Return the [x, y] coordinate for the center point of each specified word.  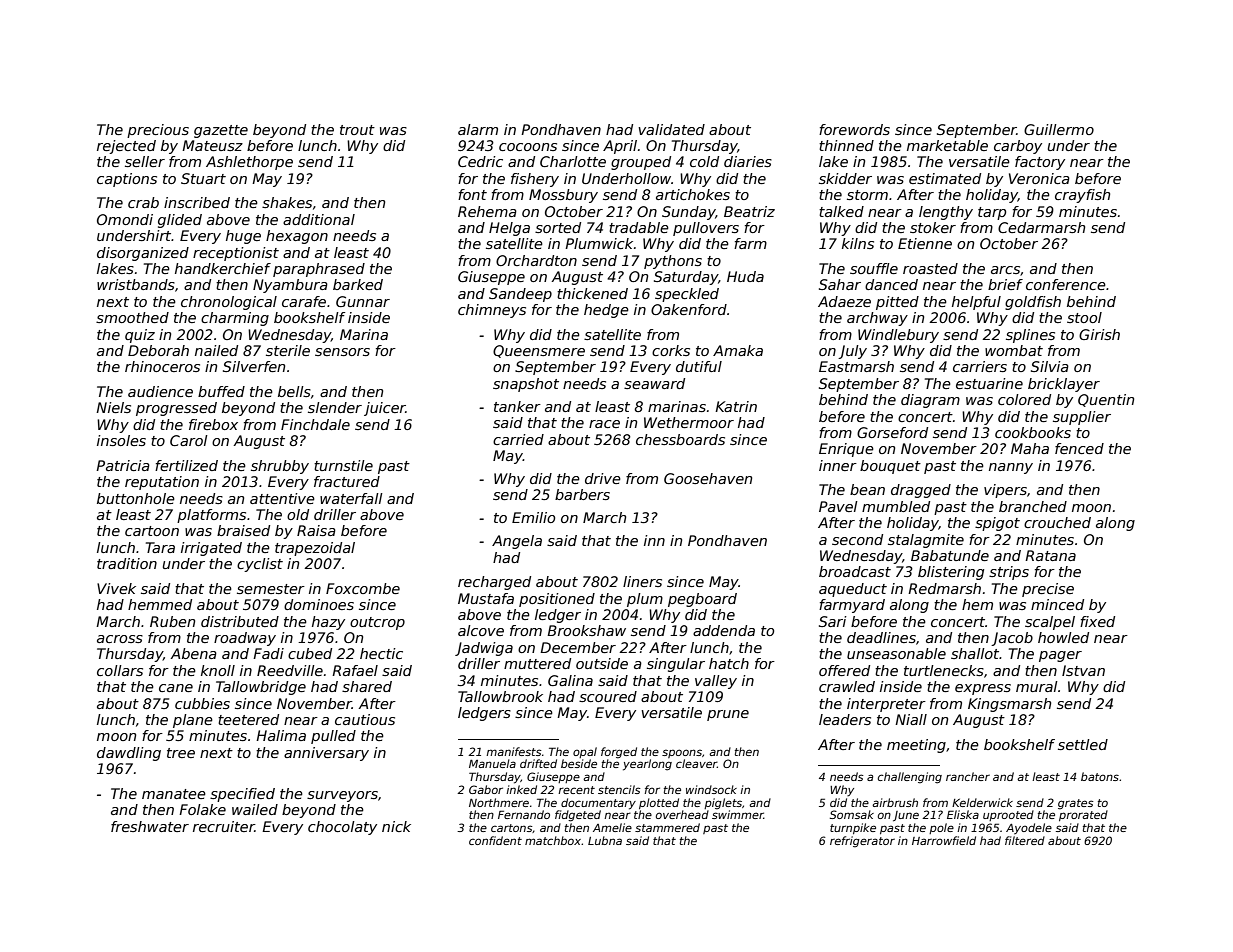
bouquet [890, 467]
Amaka [738, 350]
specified [242, 795]
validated [671, 129]
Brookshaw [586, 630]
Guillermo [1059, 129]
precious [158, 131]
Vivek [116, 588]
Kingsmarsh [1009, 705]
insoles [121, 440]
